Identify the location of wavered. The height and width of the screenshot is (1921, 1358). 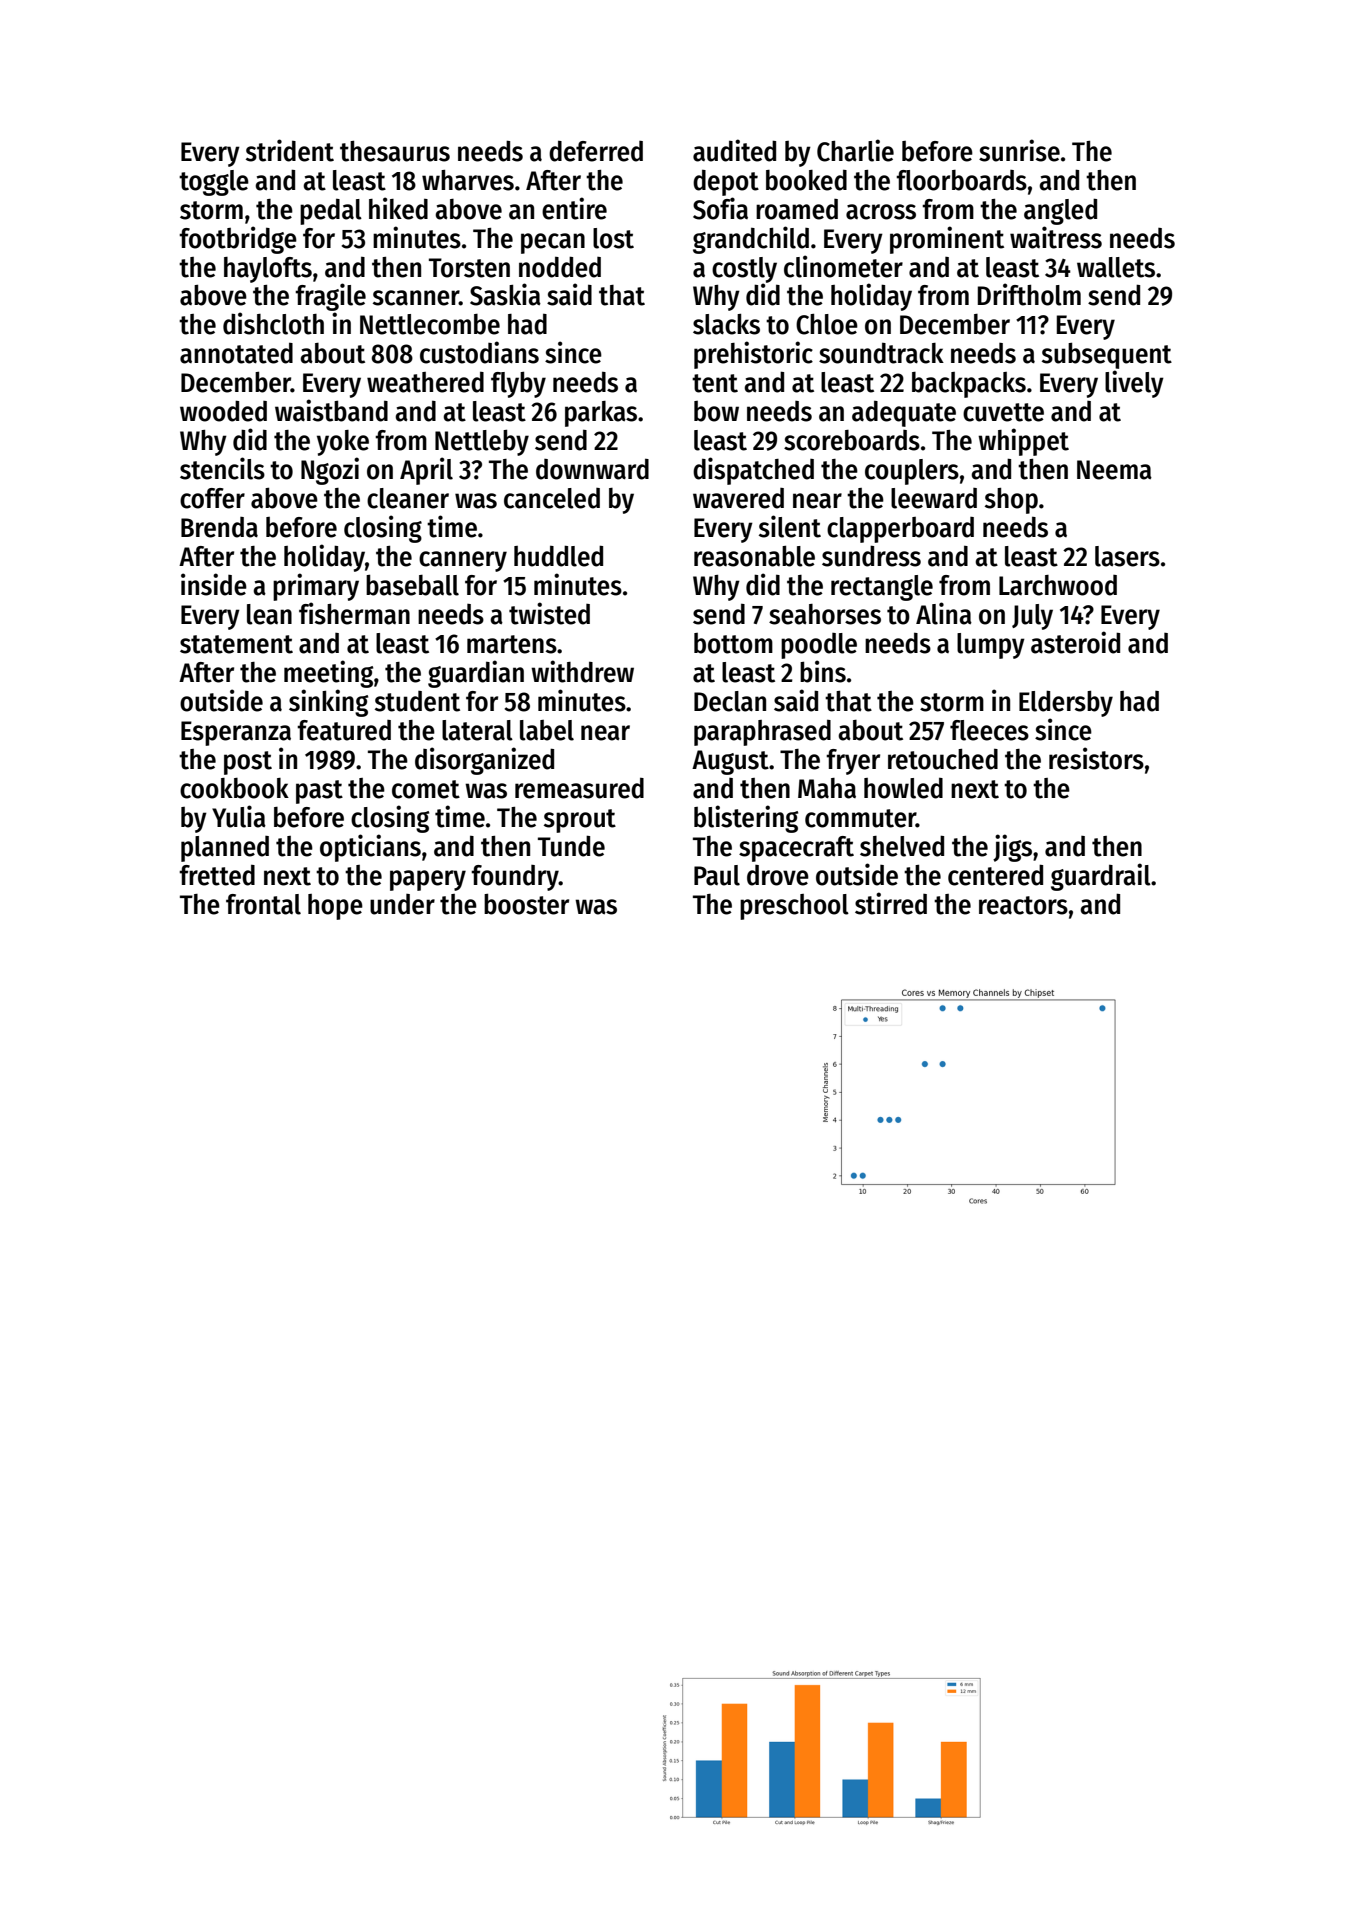
(738, 498).
